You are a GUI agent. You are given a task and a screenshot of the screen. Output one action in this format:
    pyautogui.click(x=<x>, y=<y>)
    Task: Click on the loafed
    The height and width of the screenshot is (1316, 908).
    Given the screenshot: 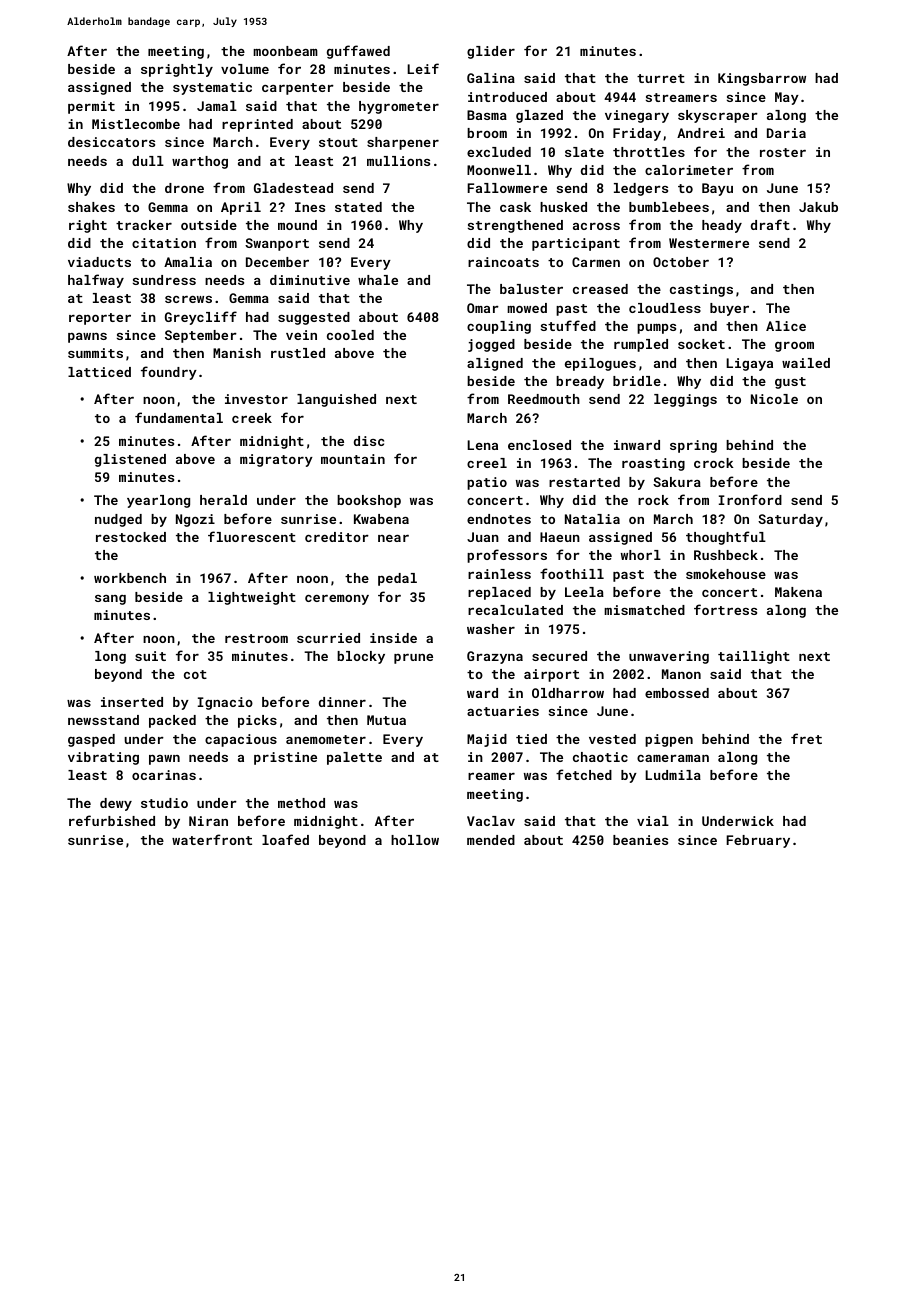 What is the action you would take?
    pyautogui.click(x=285, y=839)
